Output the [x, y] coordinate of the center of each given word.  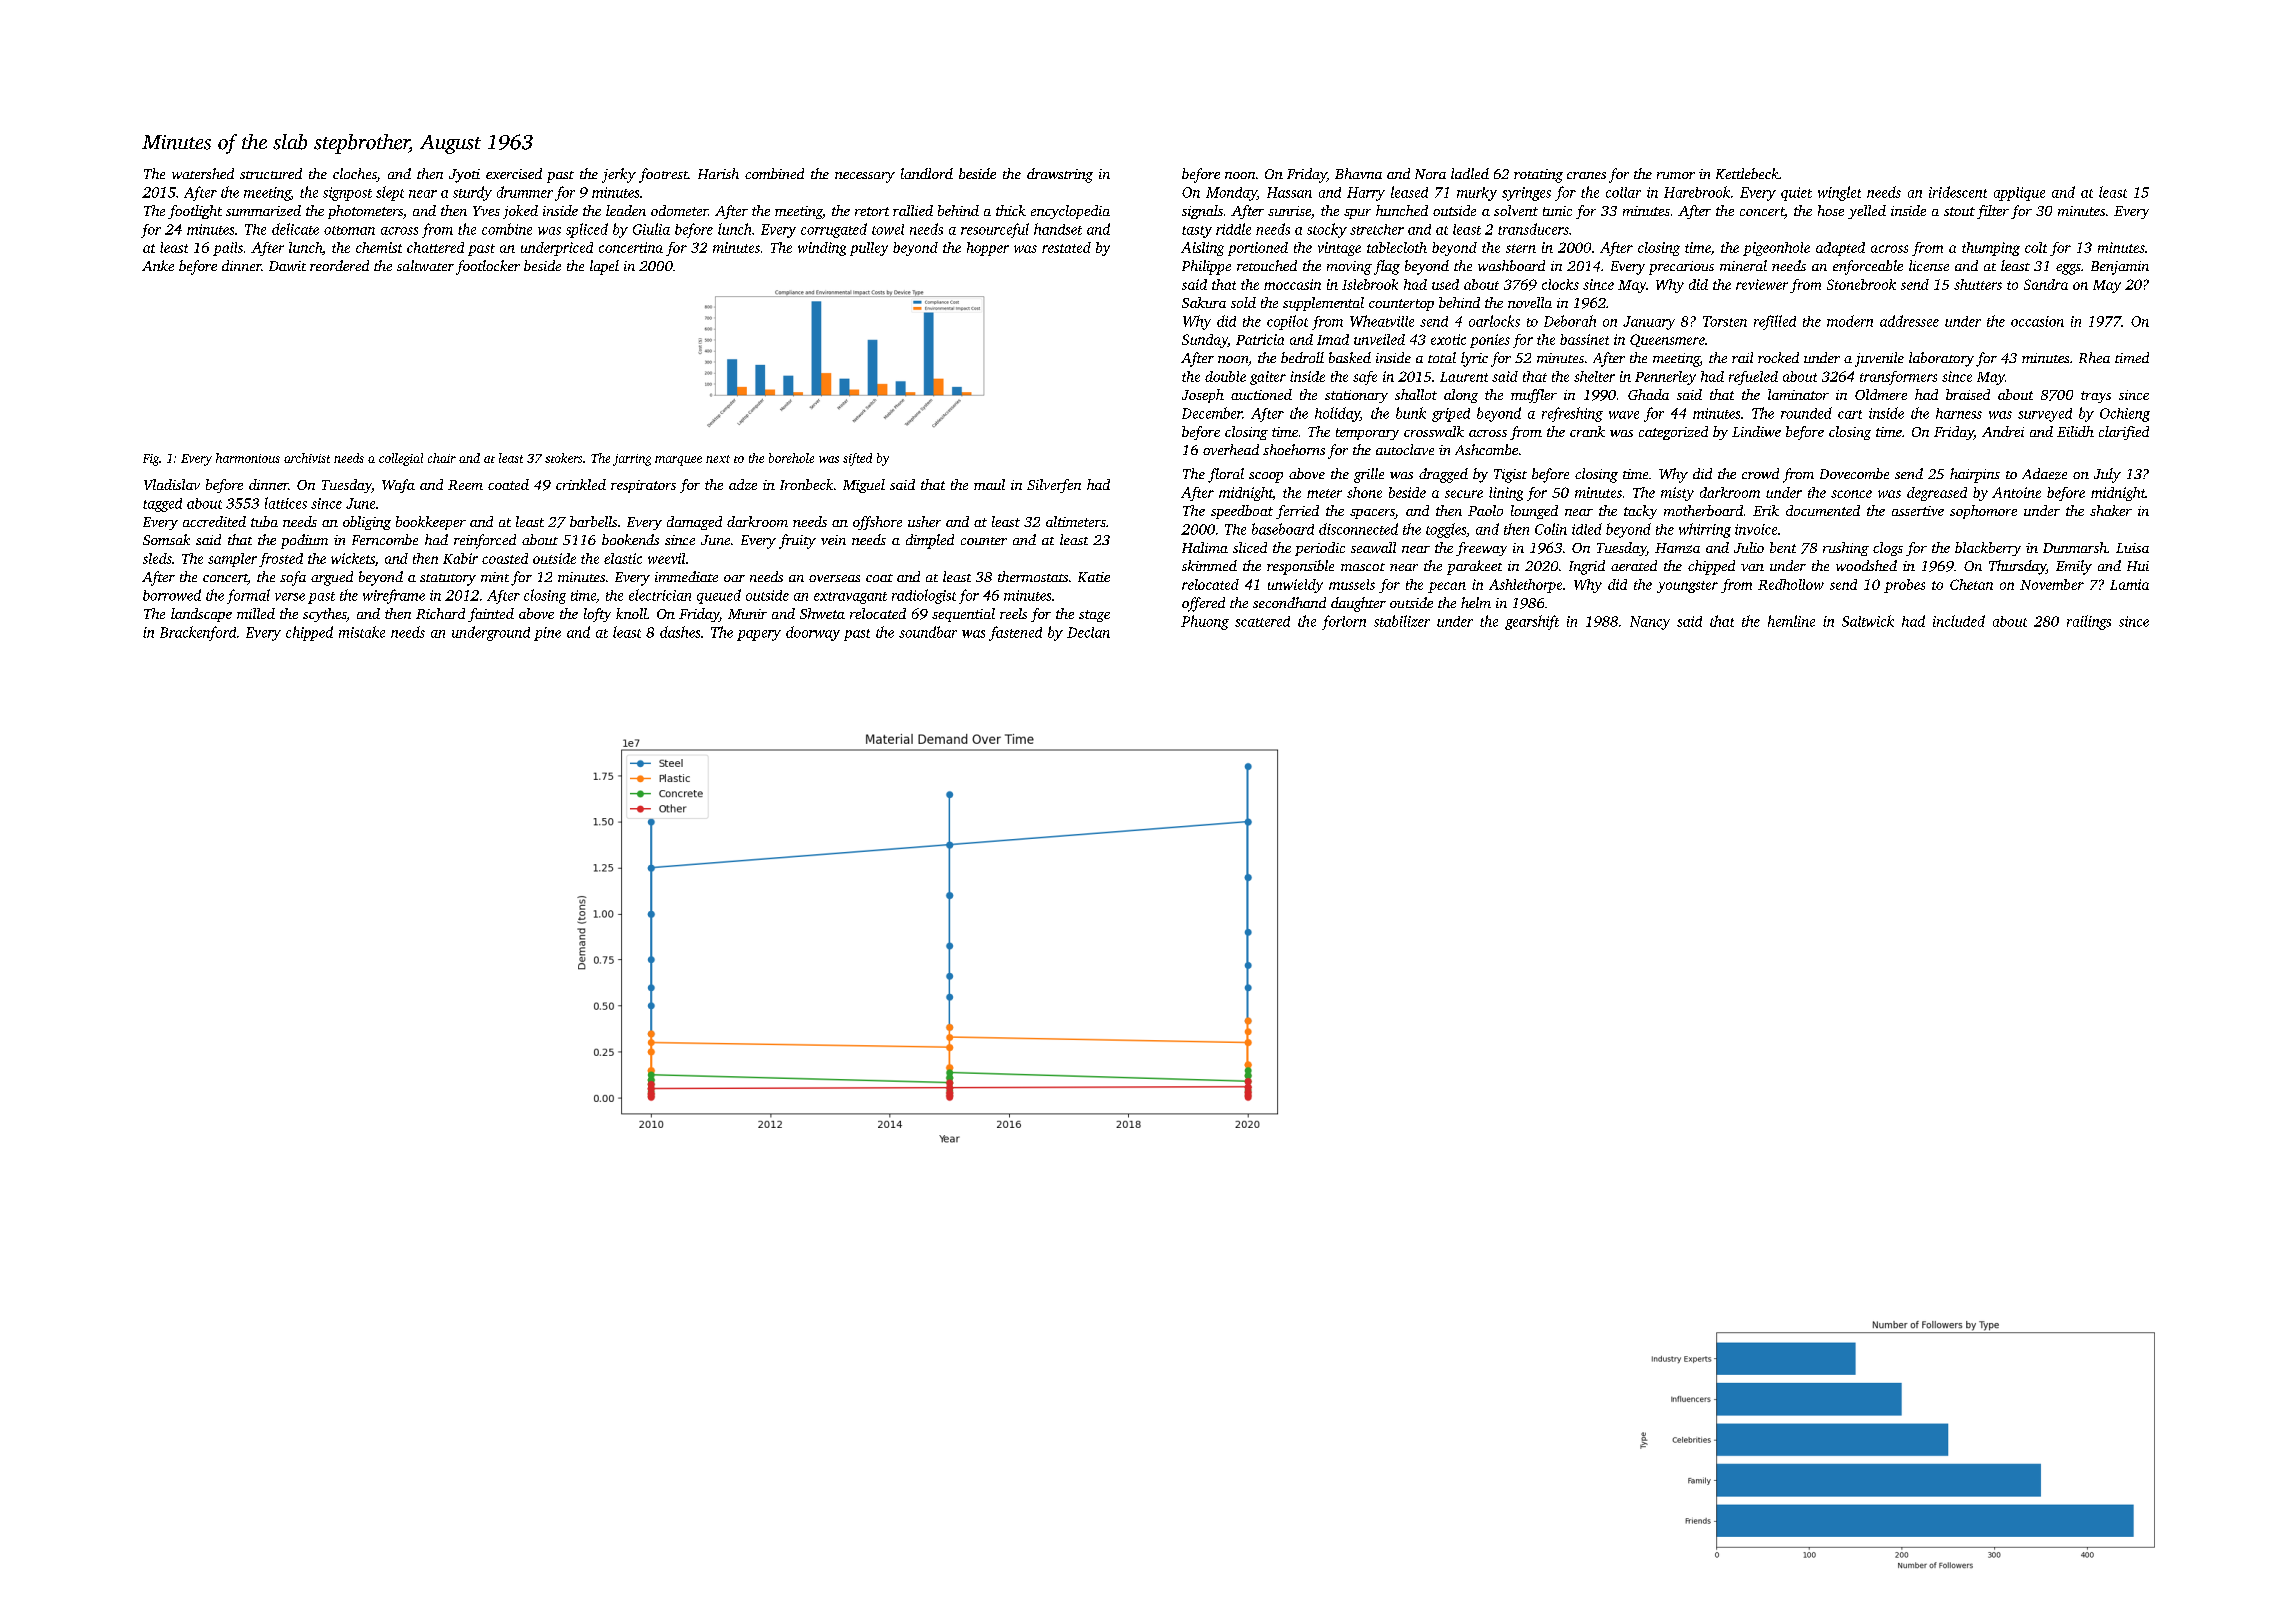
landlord [927, 173]
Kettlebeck [1747, 173]
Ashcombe [1486, 449]
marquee [678, 461]
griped [1451, 415]
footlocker [488, 267]
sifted [857, 459]
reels [1013, 613]
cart [1850, 414]
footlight [195, 212]
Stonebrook [1861, 284]
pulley [869, 249]
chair [442, 458]
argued [332, 578]
